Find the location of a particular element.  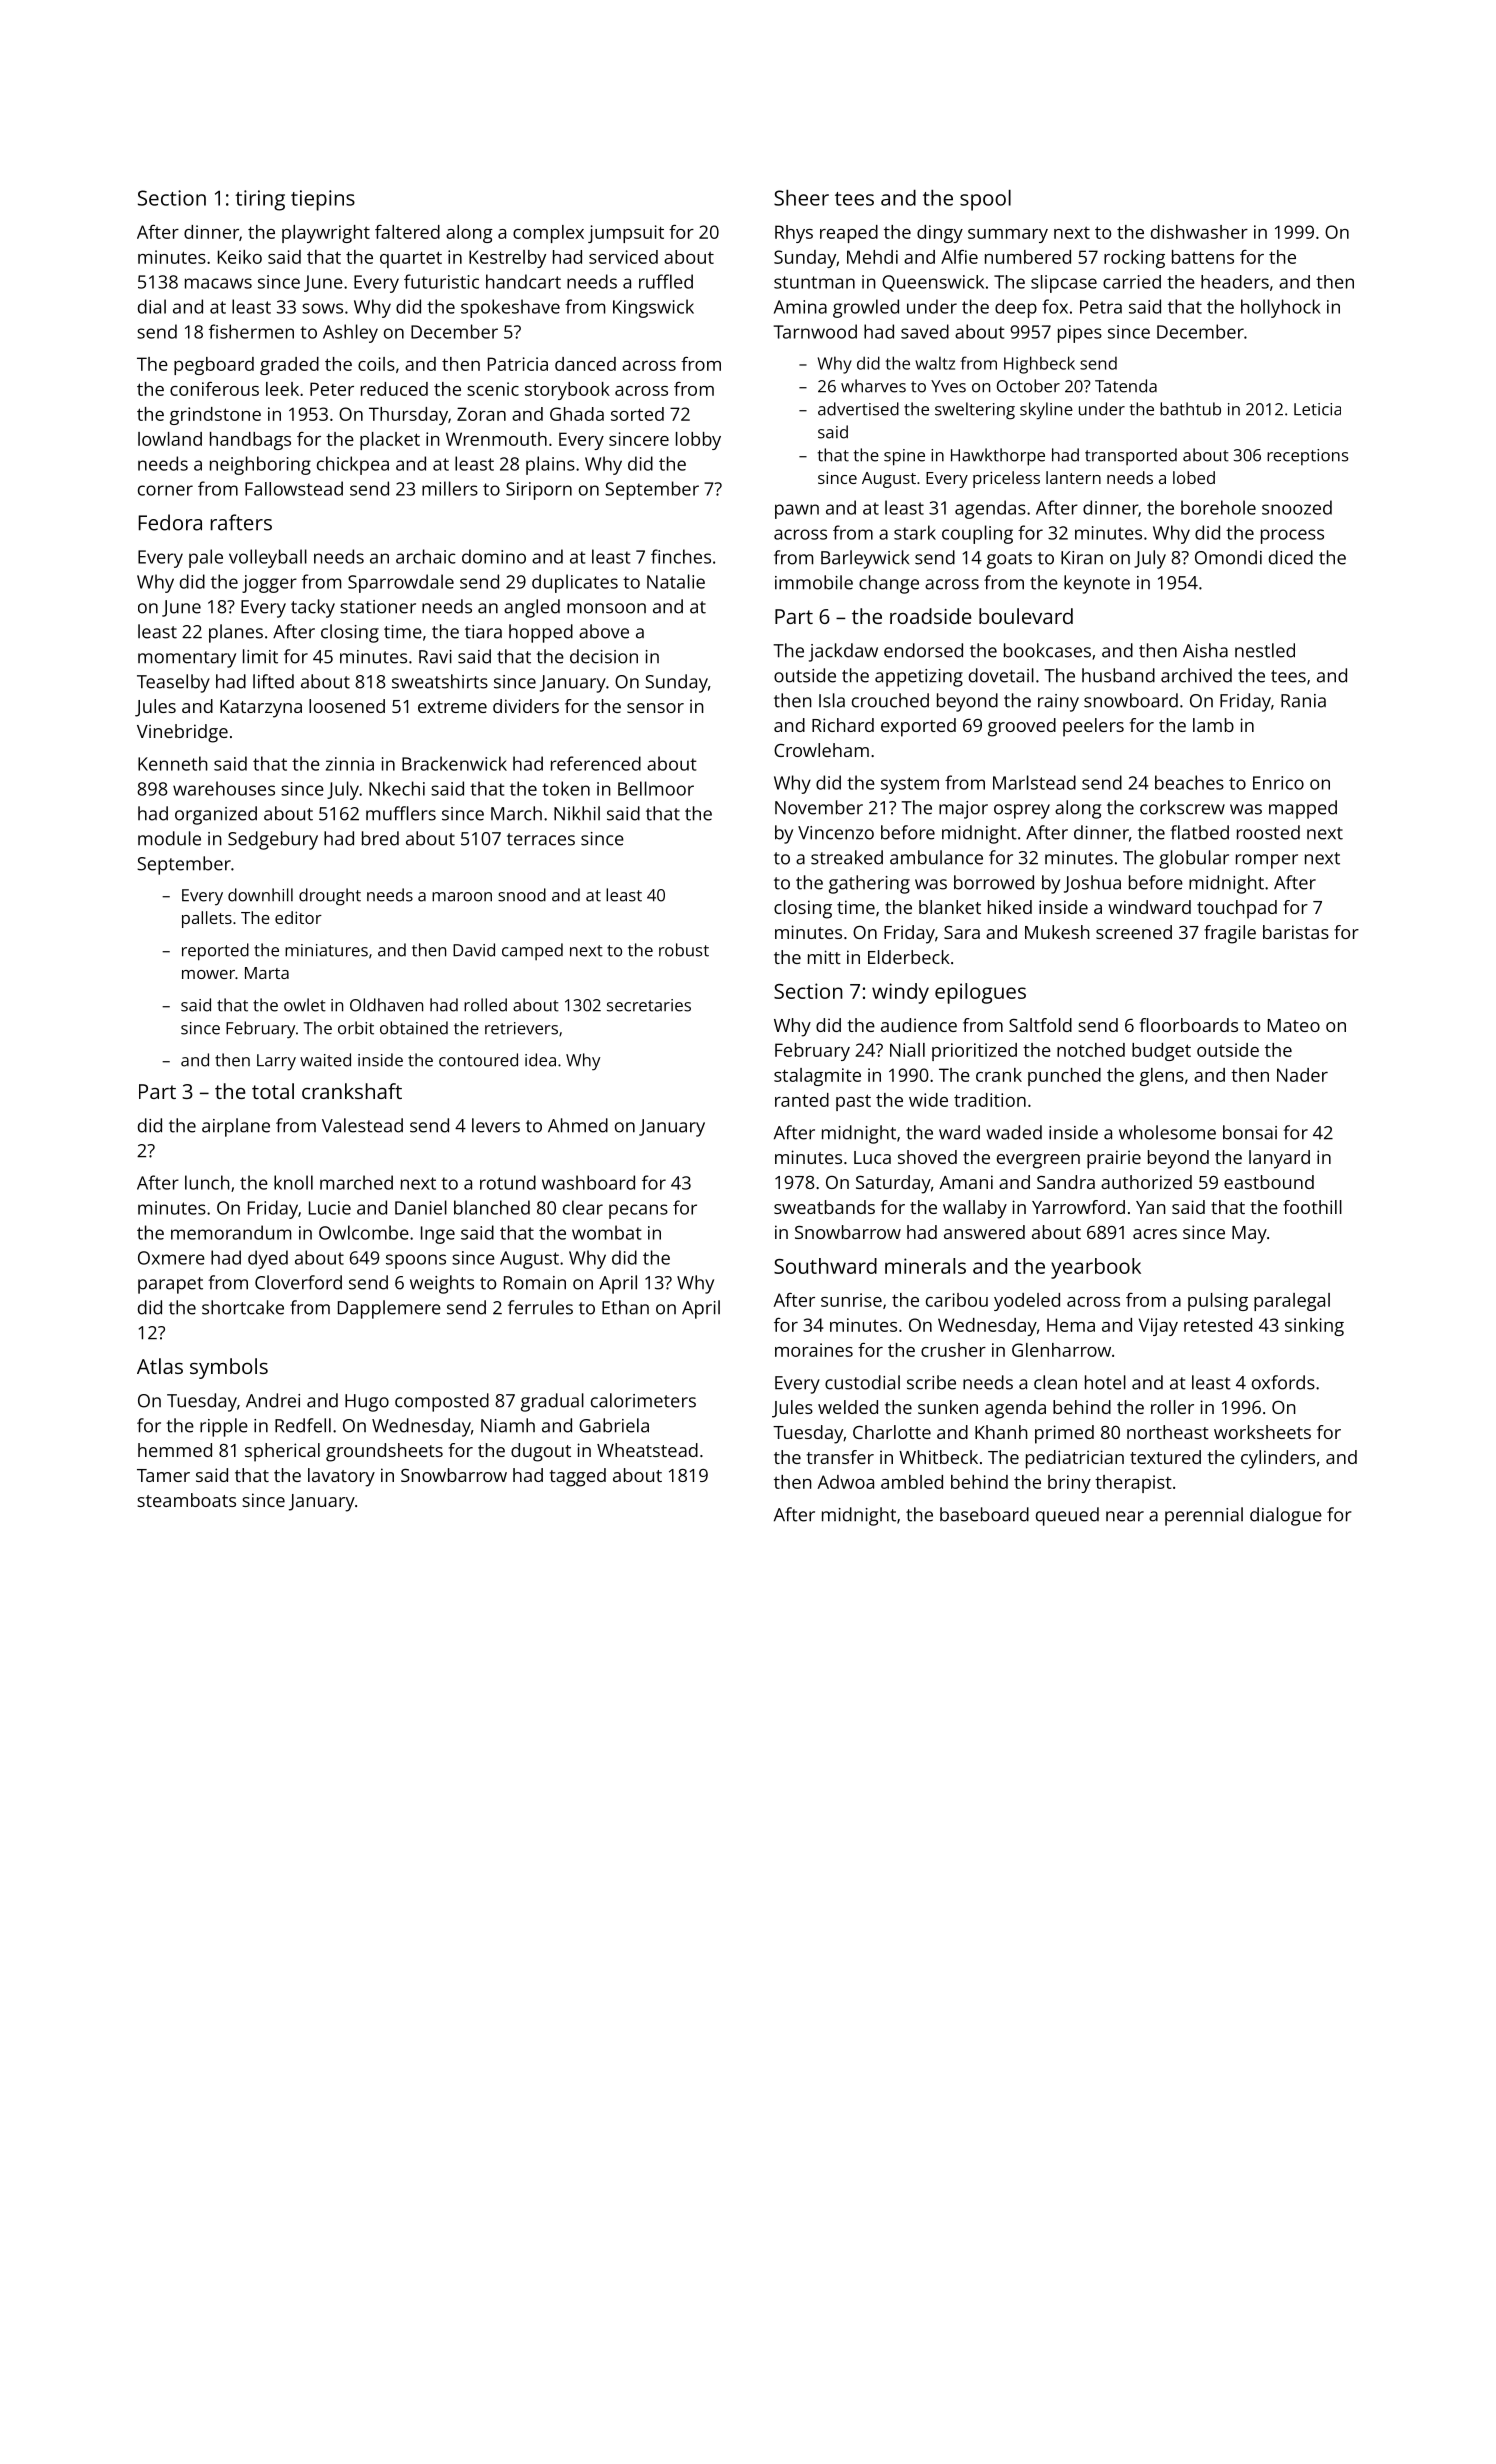

spool is located at coordinates (985, 200).
